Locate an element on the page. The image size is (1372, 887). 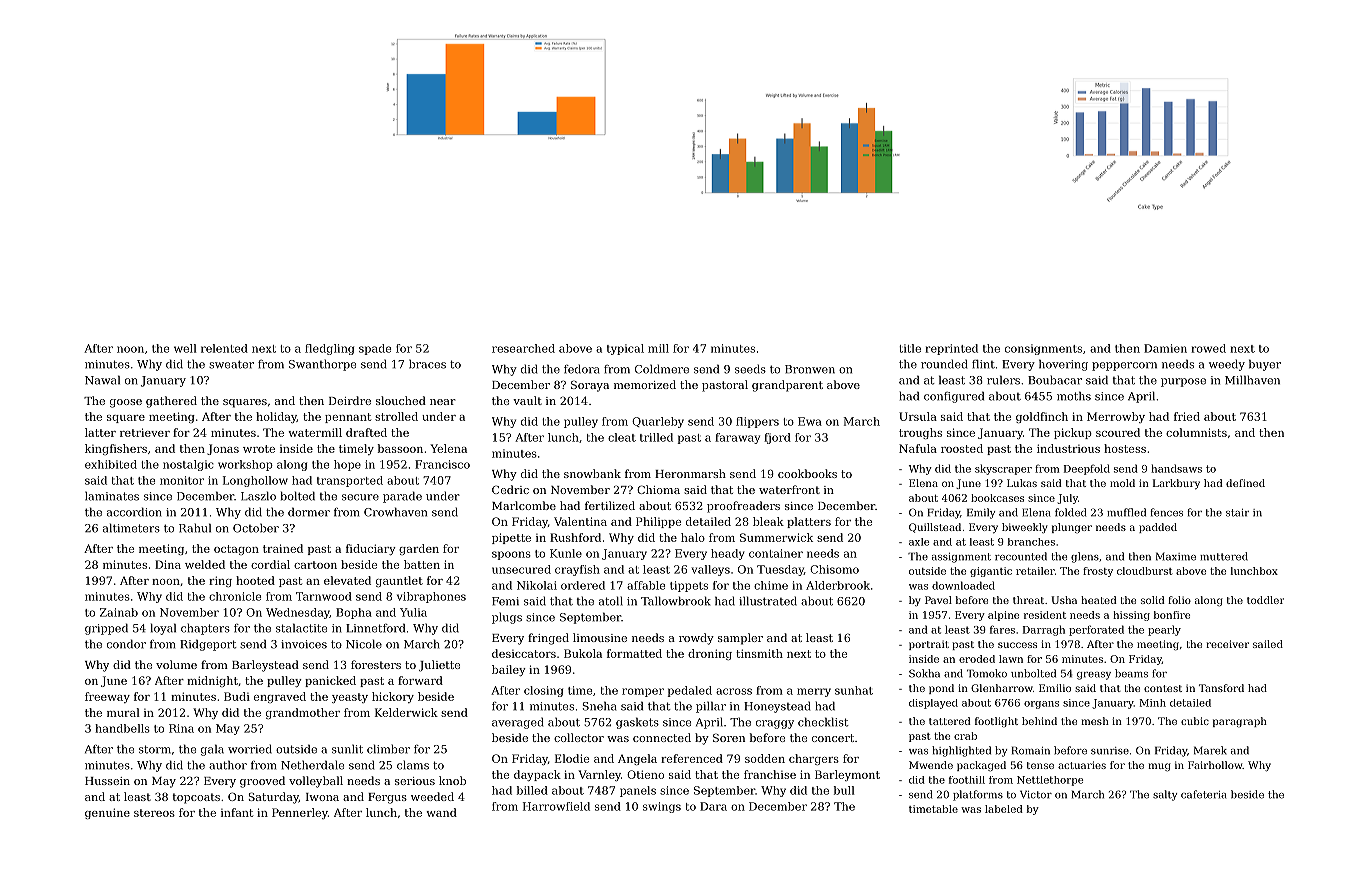
gaskets is located at coordinates (637, 723).
